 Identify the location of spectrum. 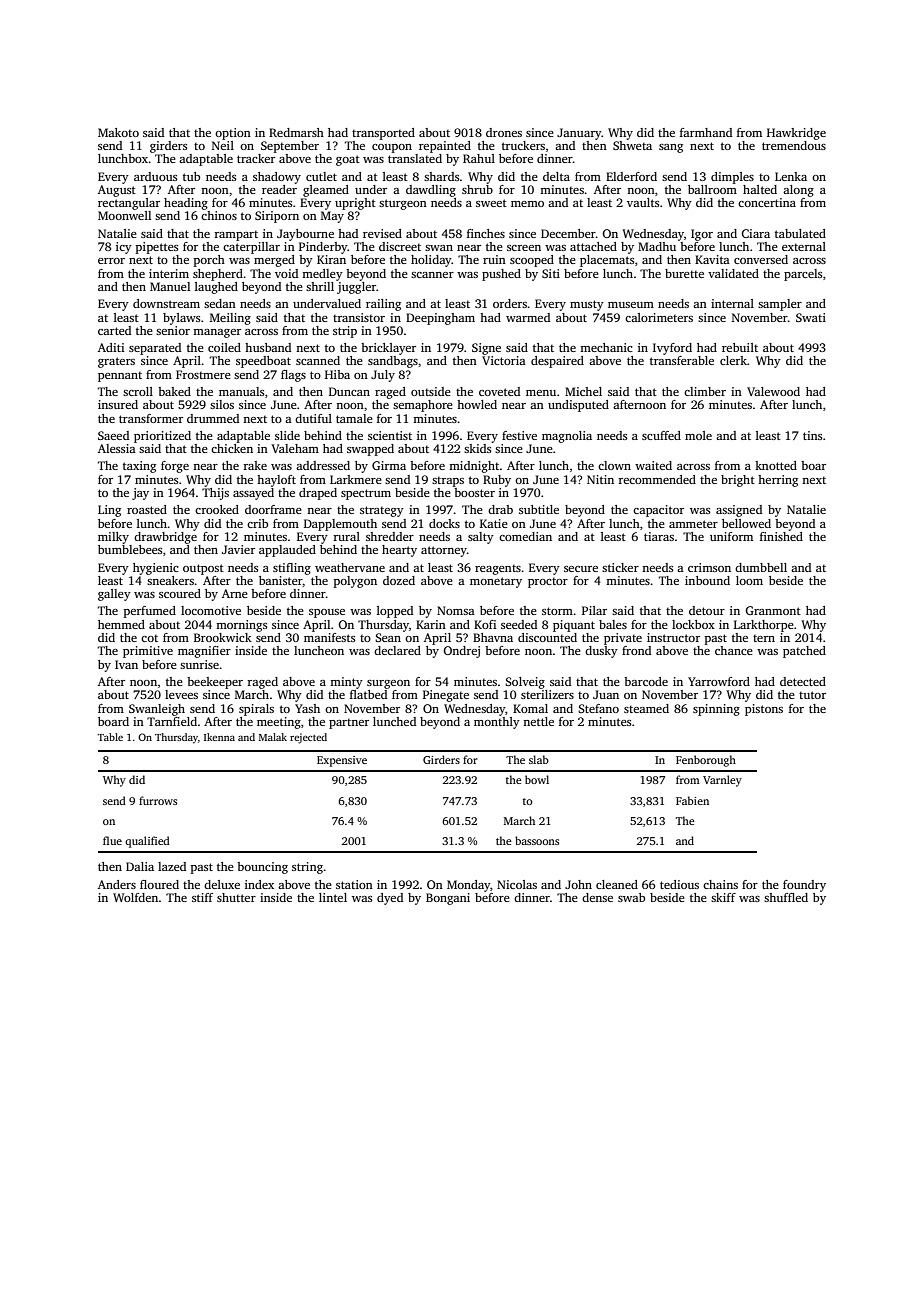
(366, 494).
